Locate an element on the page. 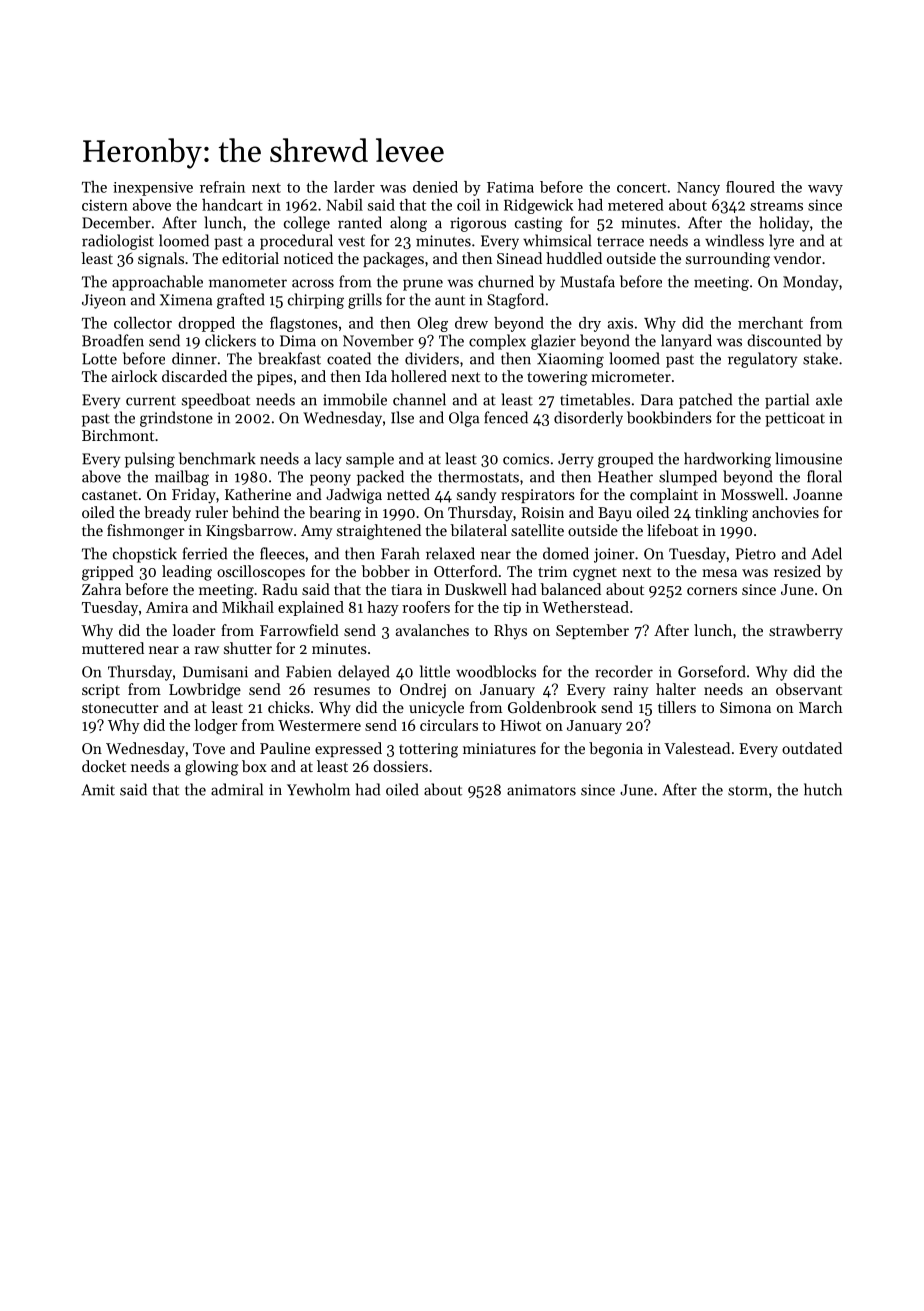  clickers is located at coordinates (230, 340).
